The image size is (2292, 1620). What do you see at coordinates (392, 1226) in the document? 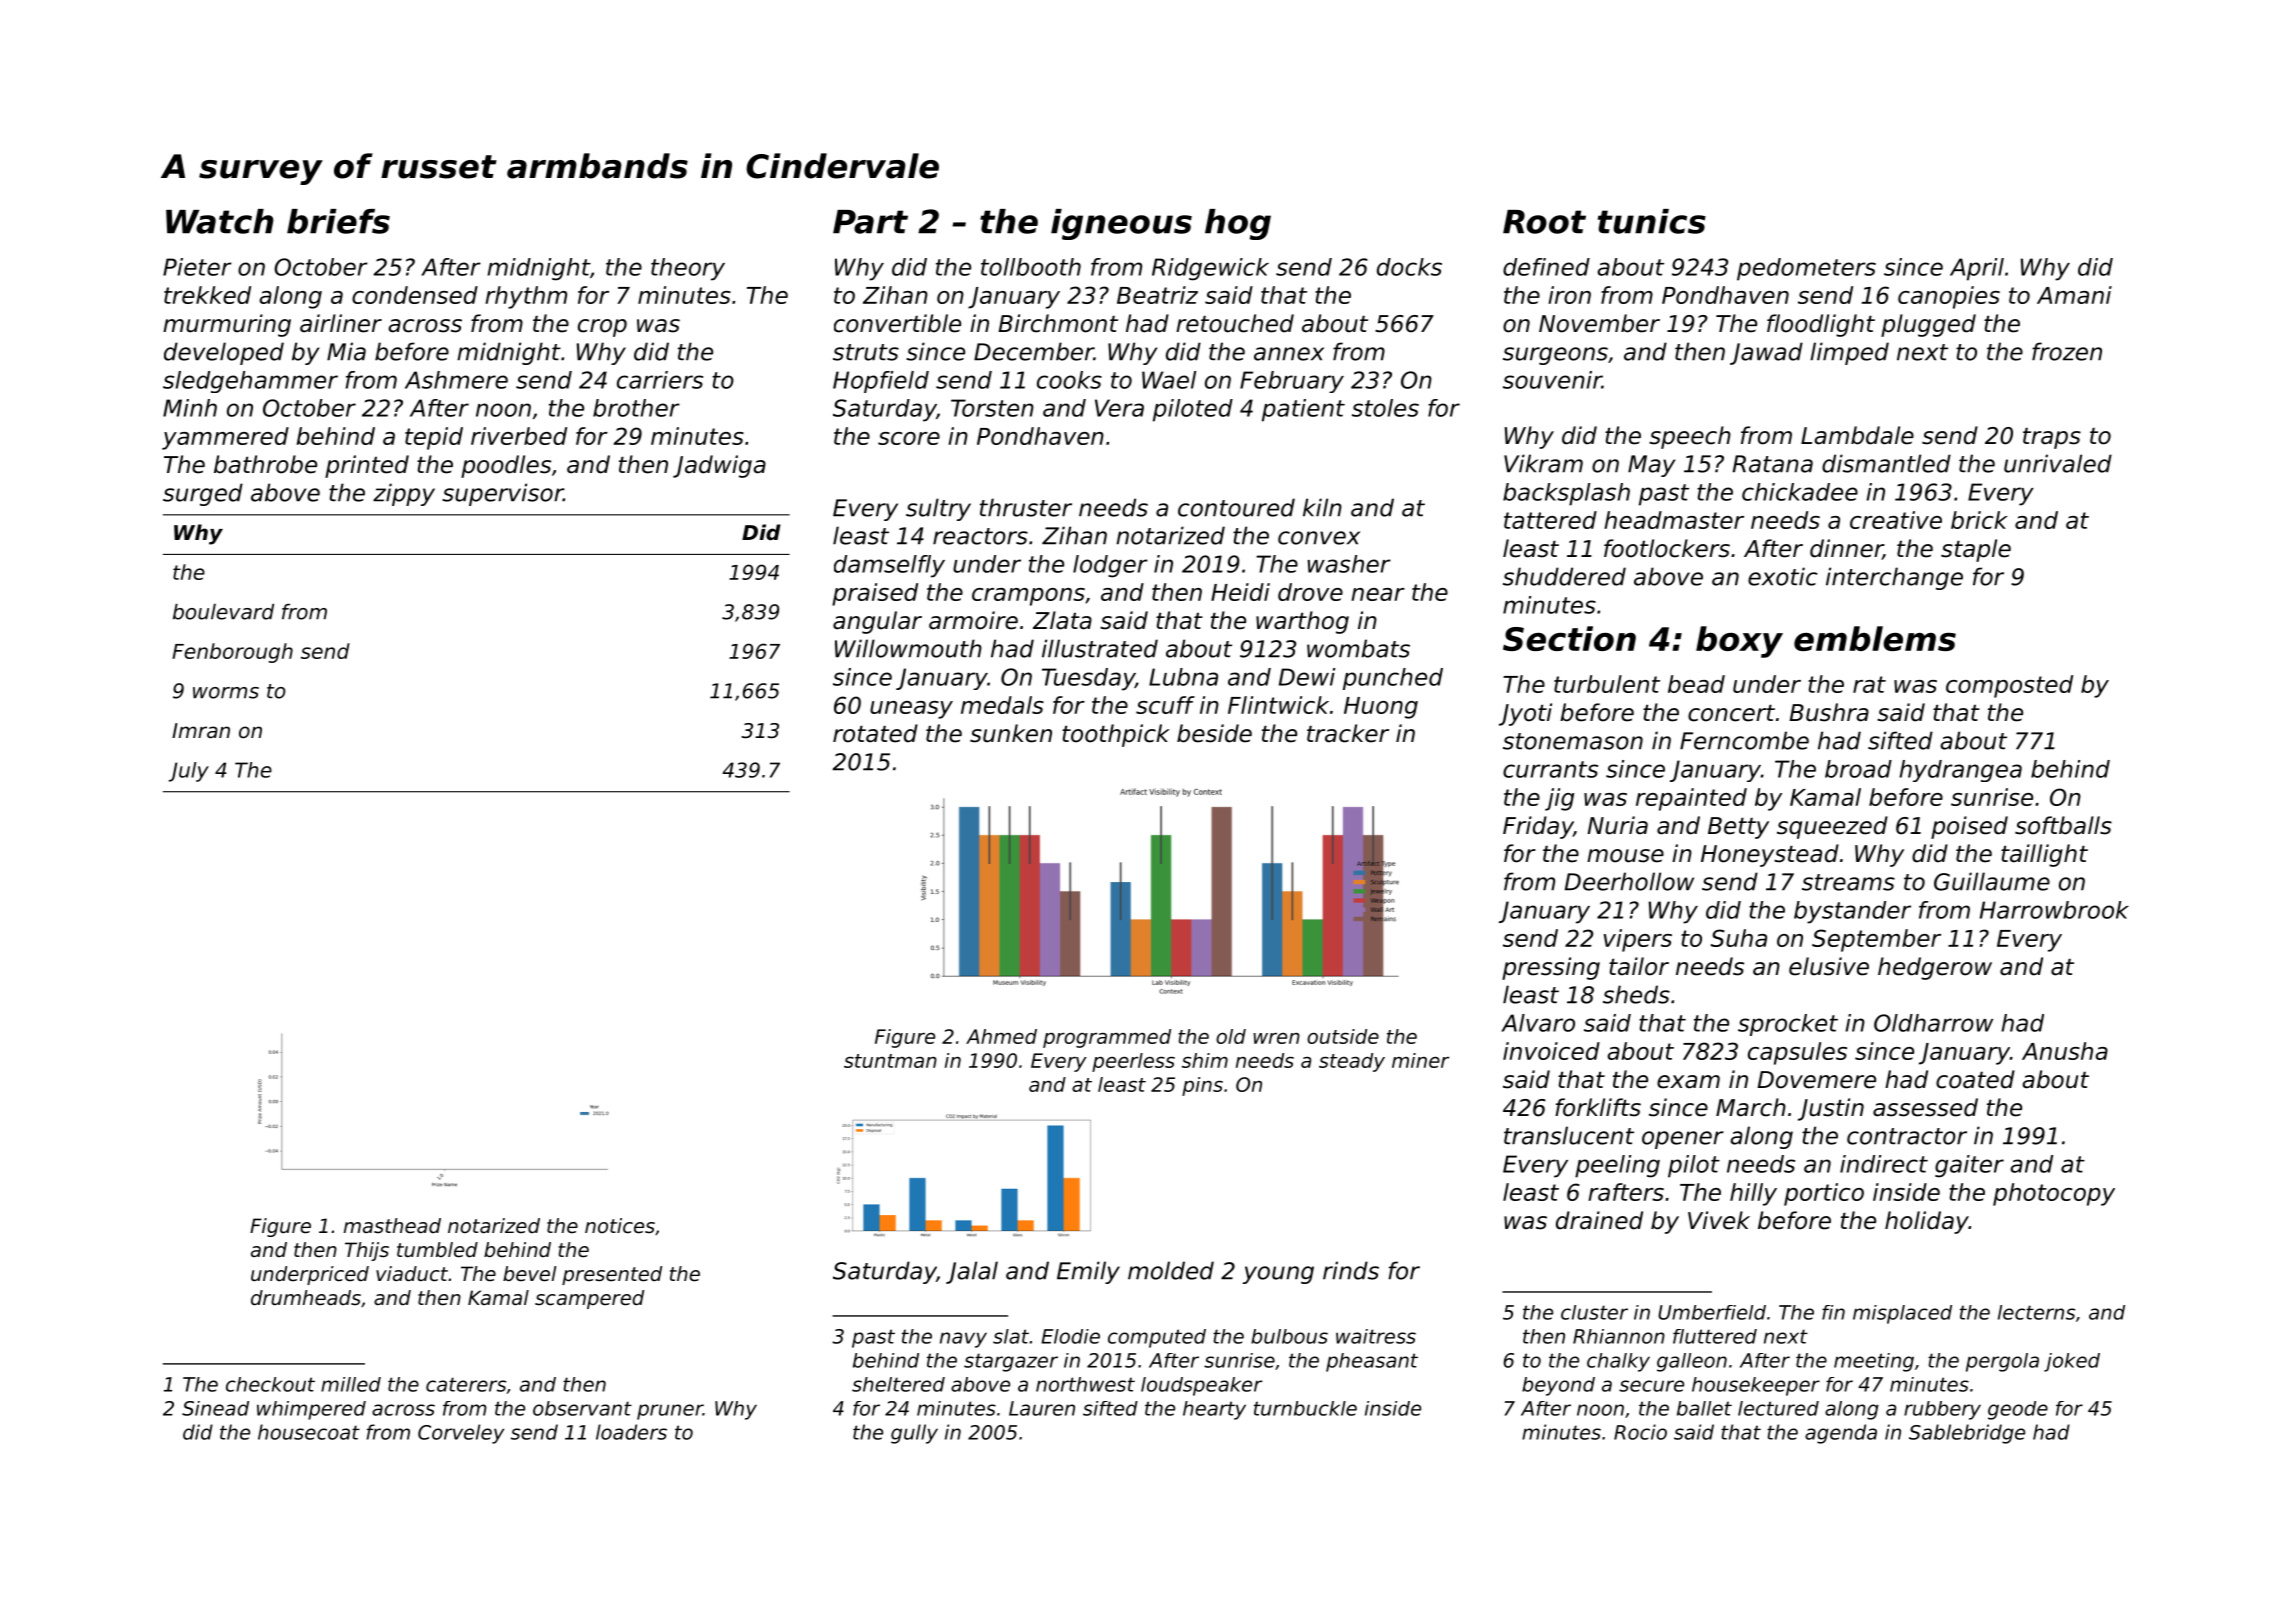
I see `masthead` at bounding box center [392, 1226].
